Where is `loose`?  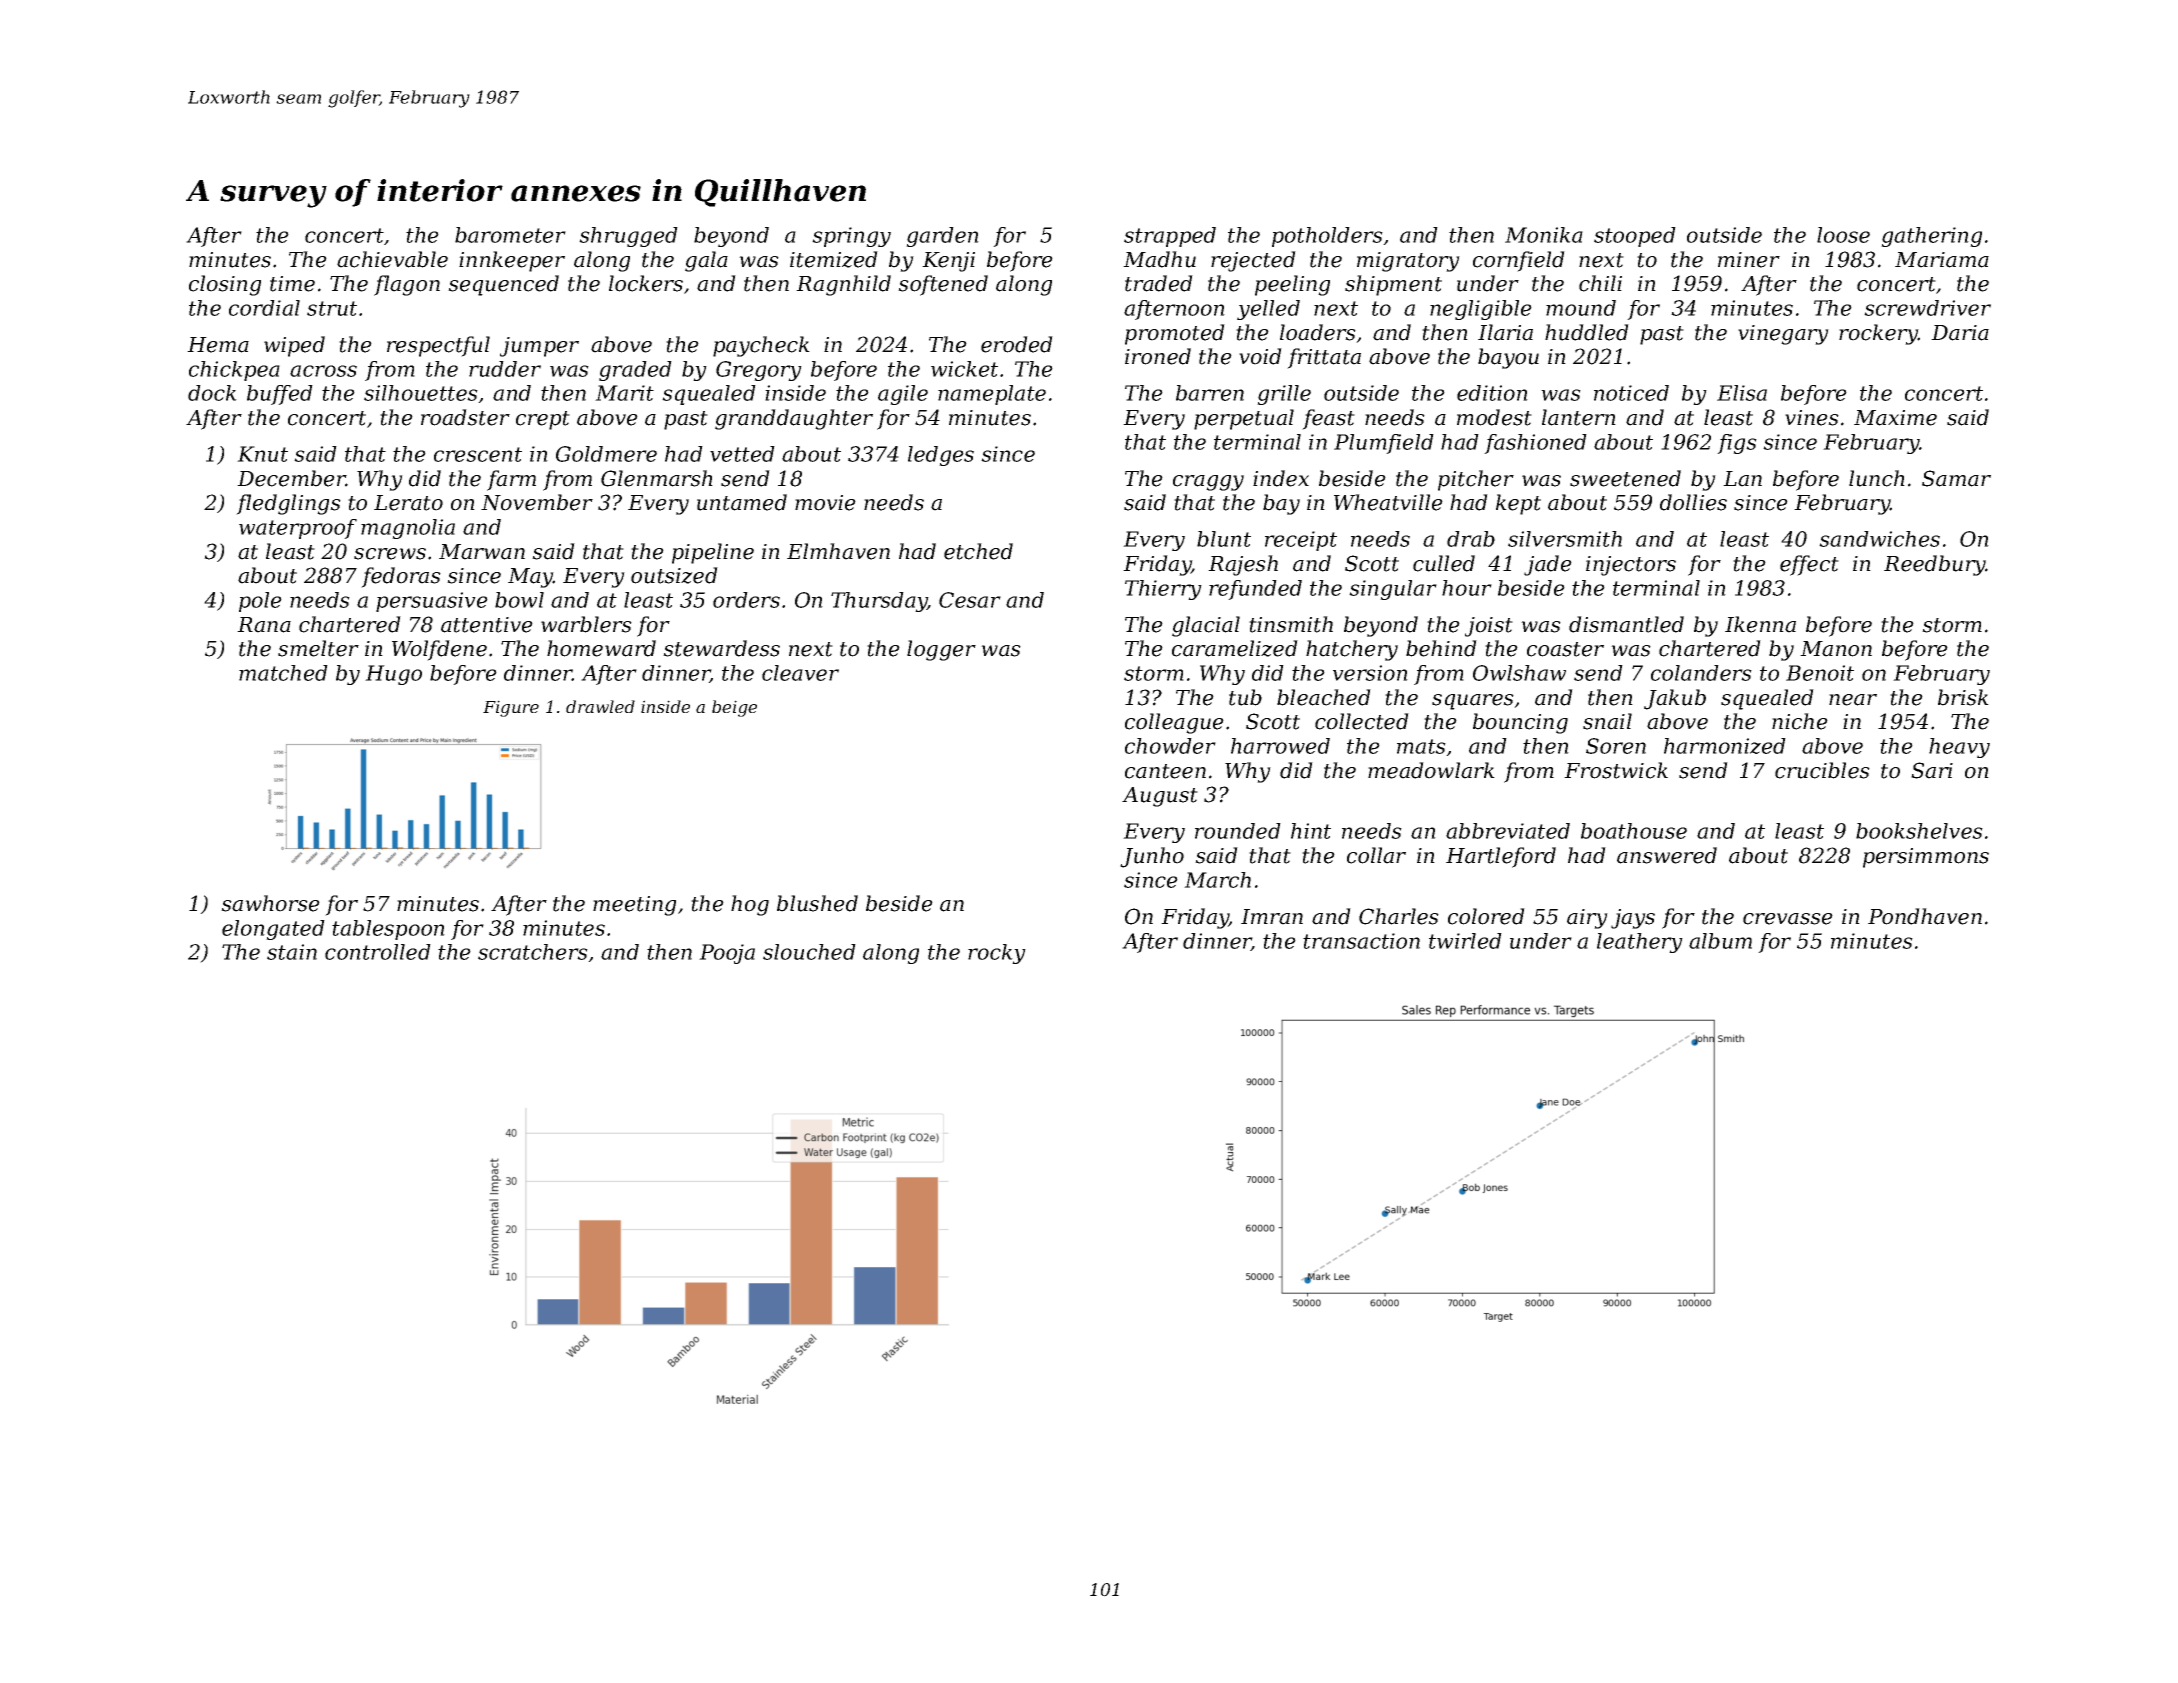
loose is located at coordinates (1843, 235).
